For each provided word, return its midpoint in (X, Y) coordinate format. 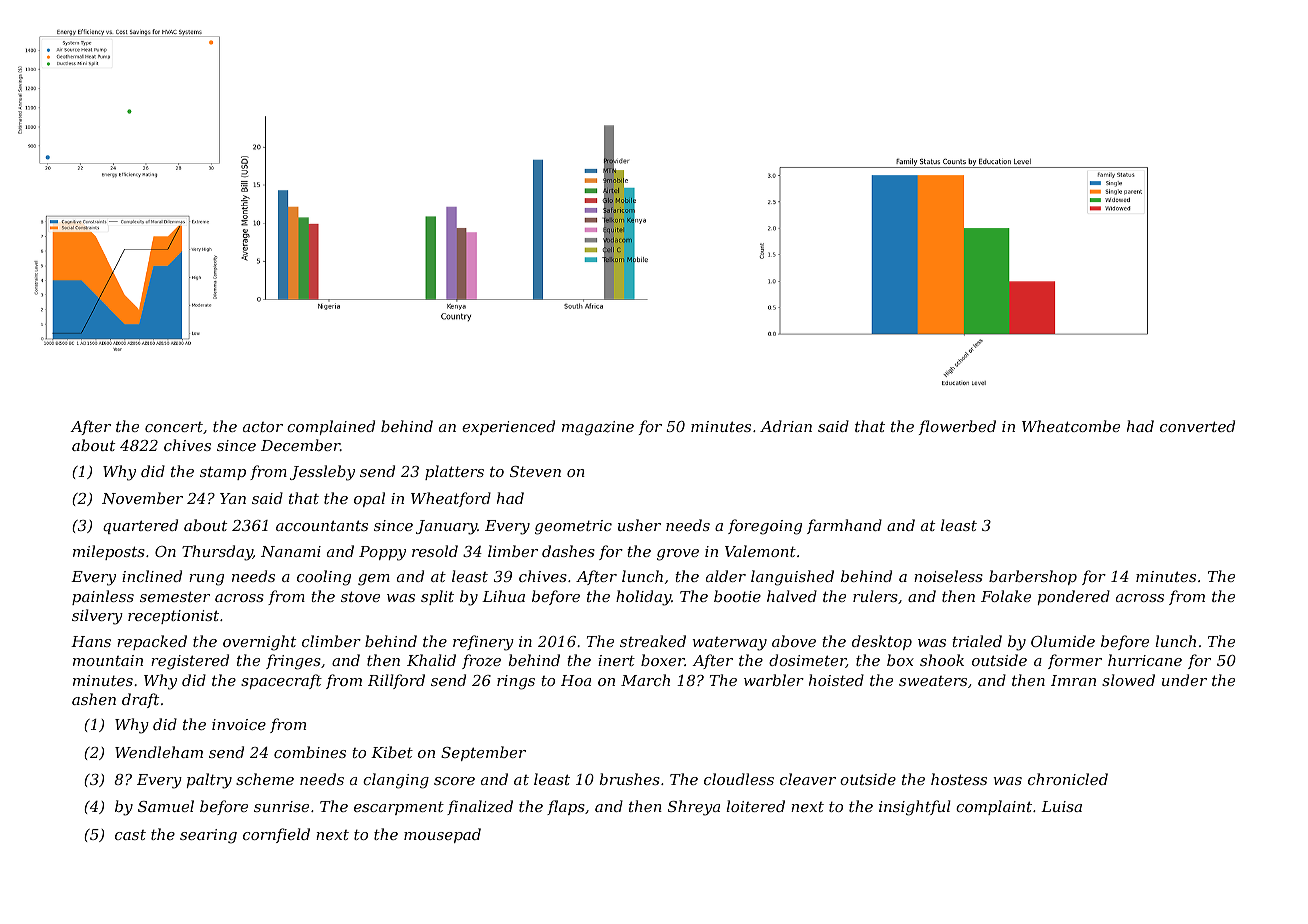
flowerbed (957, 427)
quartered (140, 526)
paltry (209, 781)
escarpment (399, 808)
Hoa (576, 680)
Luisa (1061, 806)
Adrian (786, 426)
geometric (573, 527)
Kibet (392, 752)
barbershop (1033, 577)
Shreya (694, 808)
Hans (91, 641)
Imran (1073, 680)
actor (263, 427)
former (1075, 661)
